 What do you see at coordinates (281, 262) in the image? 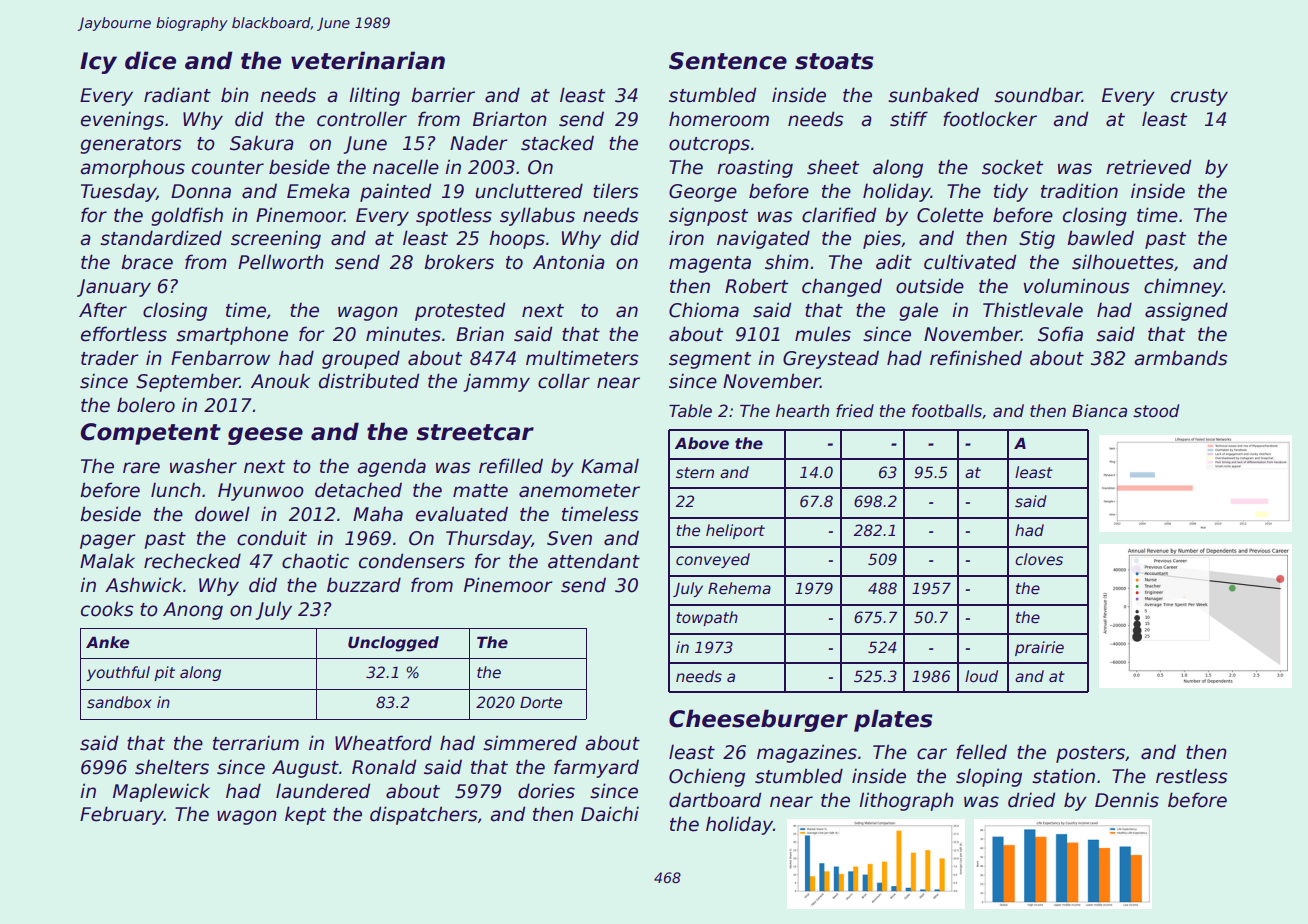
I see `Pellworth` at bounding box center [281, 262].
